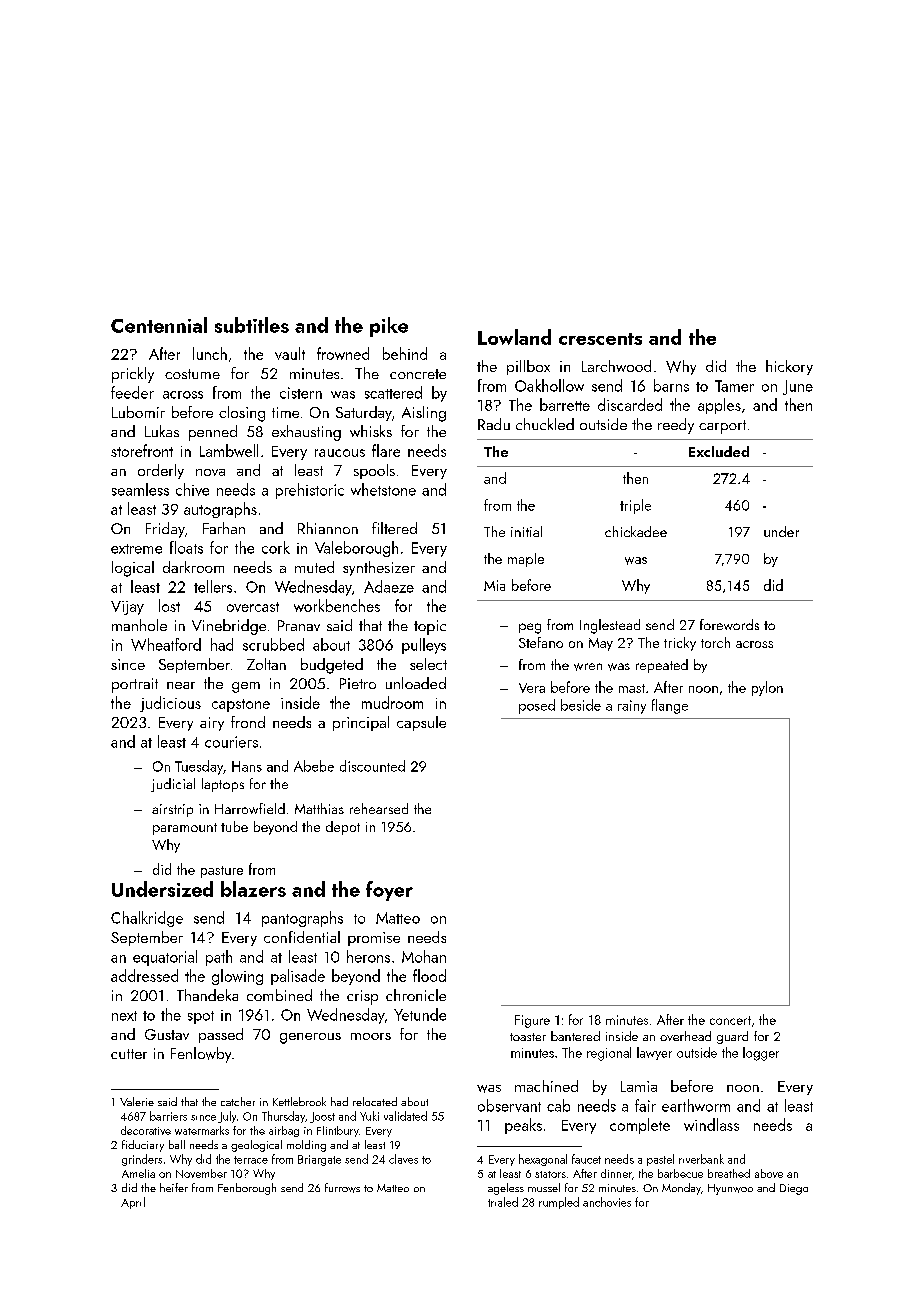  I want to click on bantered, so click(575, 1036).
